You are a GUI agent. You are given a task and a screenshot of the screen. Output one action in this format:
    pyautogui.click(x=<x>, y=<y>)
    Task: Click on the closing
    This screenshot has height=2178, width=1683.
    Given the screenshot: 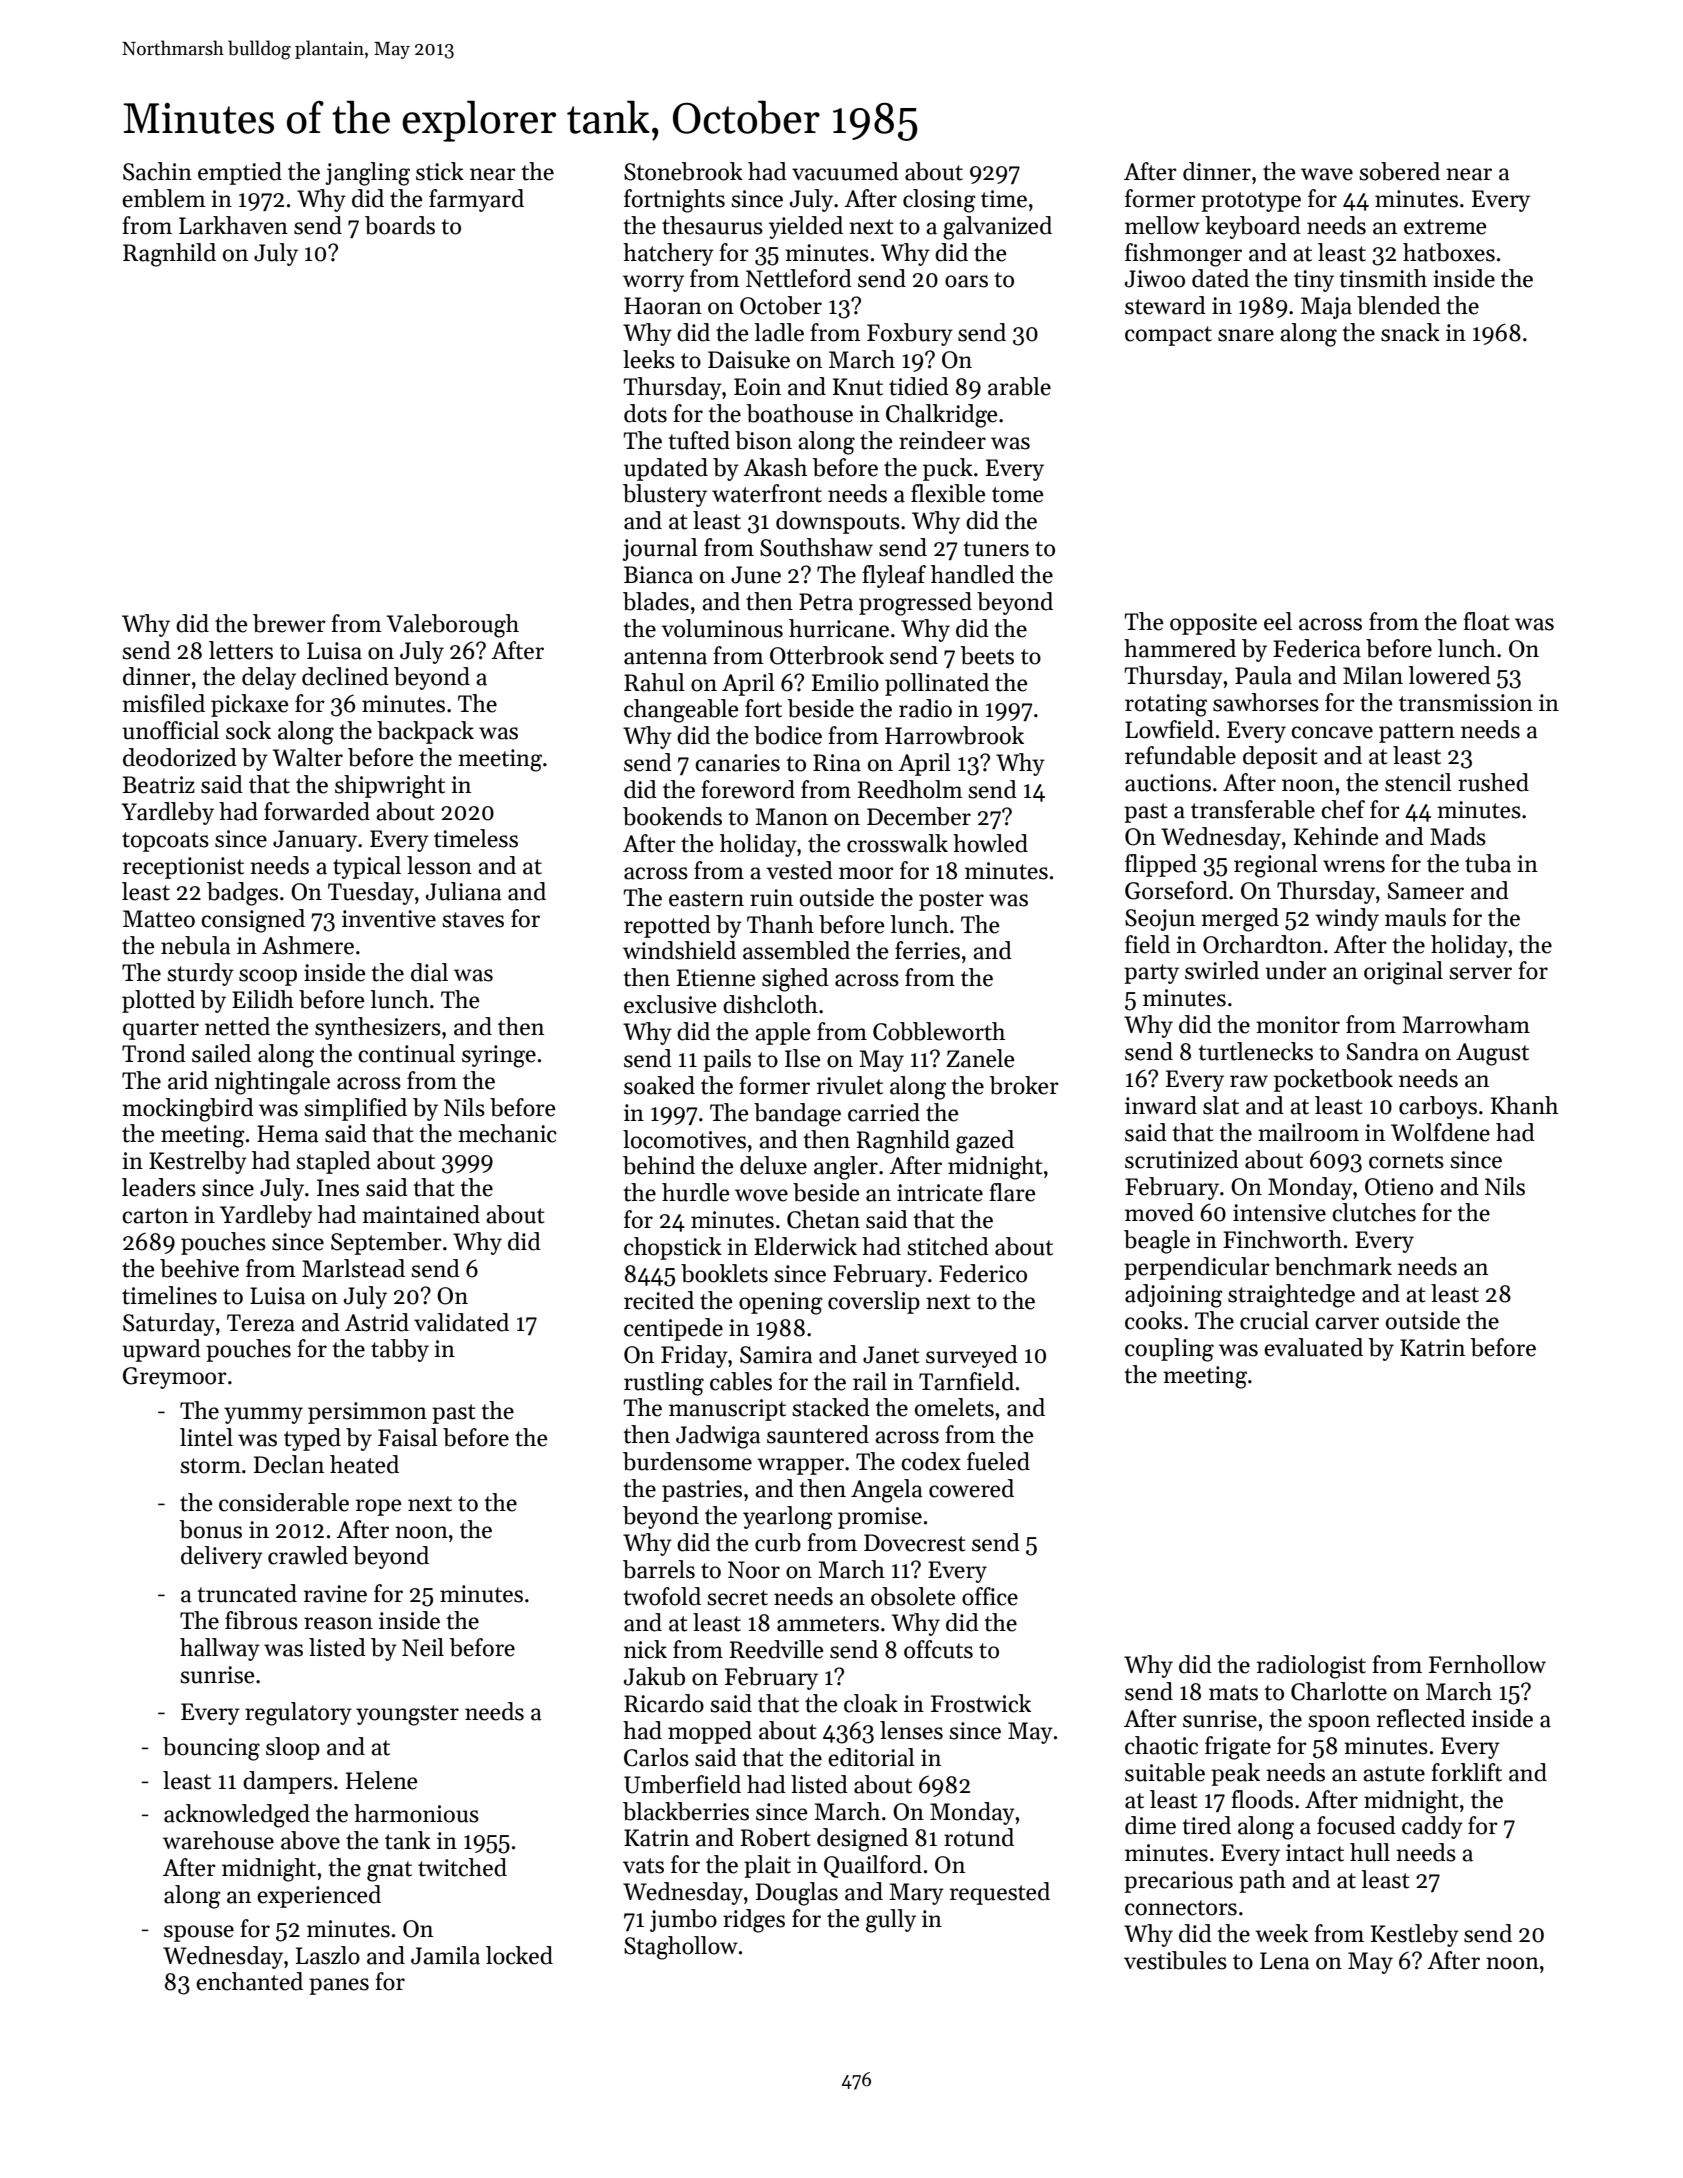 What is the action you would take?
    pyautogui.click(x=939, y=201)
